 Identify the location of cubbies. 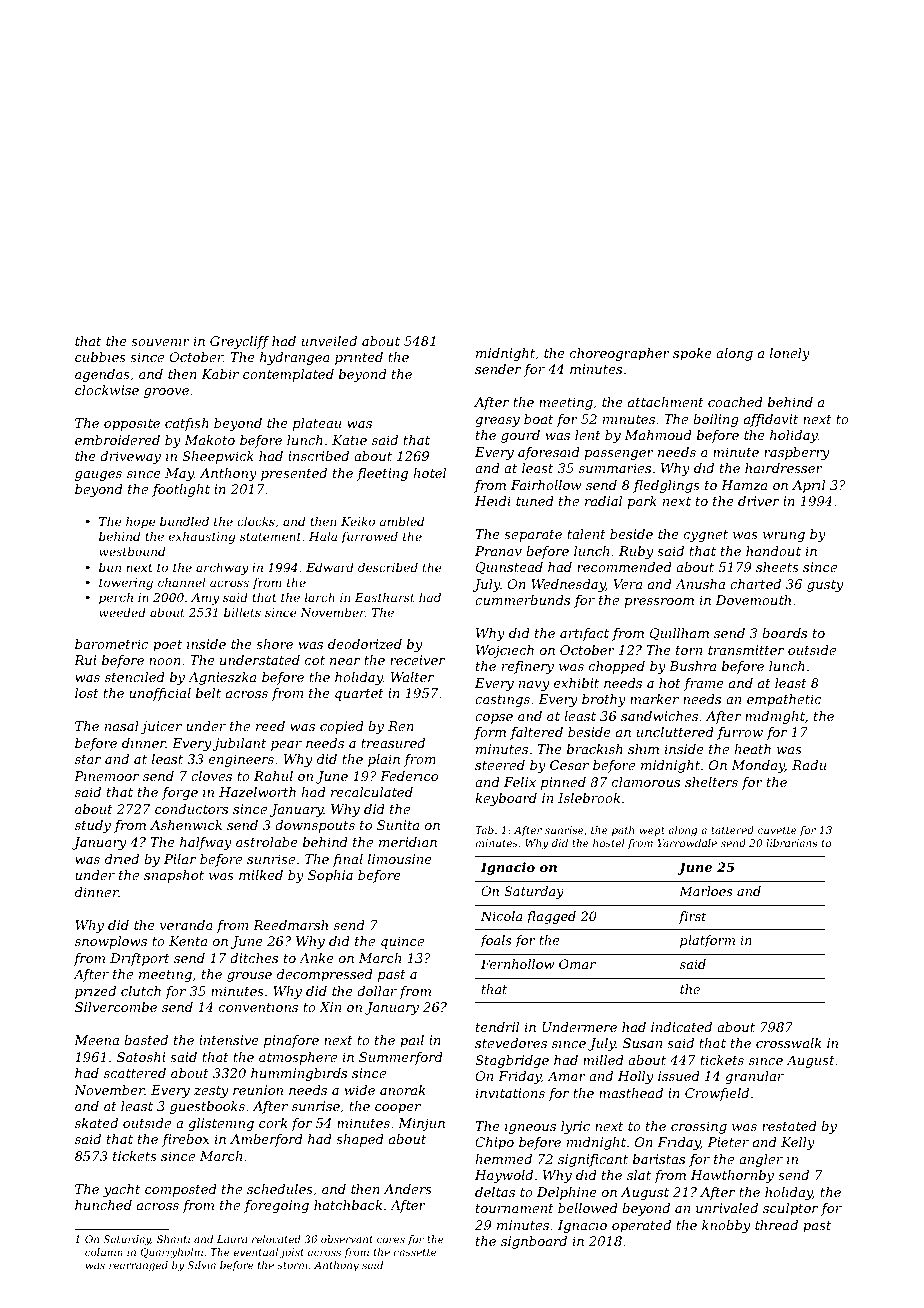
(100, 357).
